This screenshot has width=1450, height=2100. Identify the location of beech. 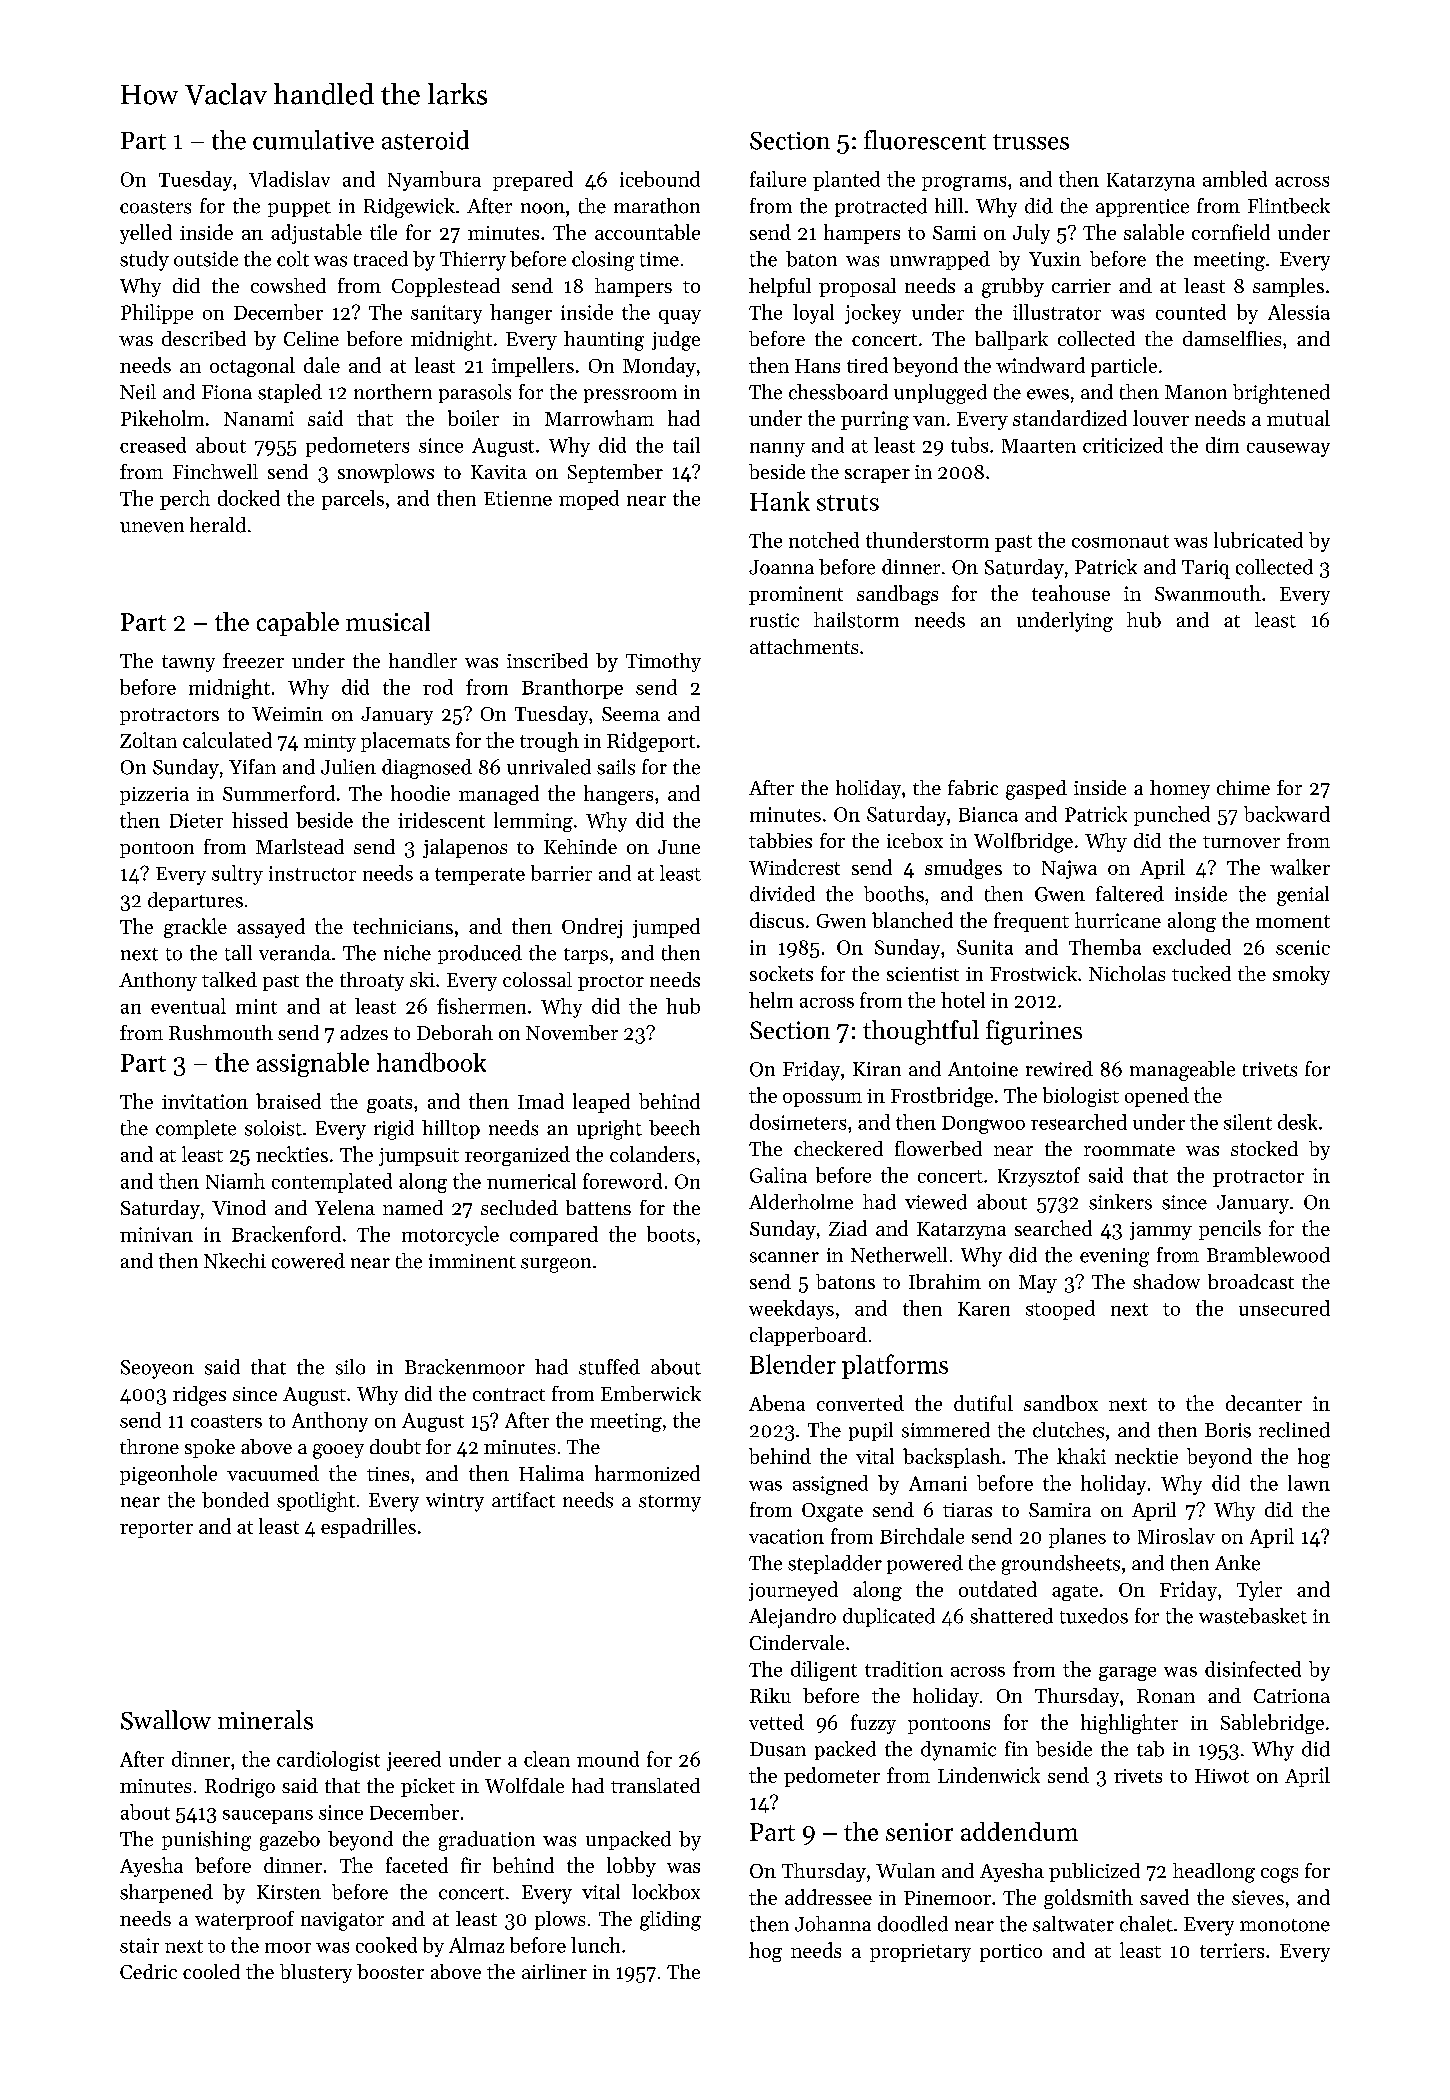
(674, 1128).
